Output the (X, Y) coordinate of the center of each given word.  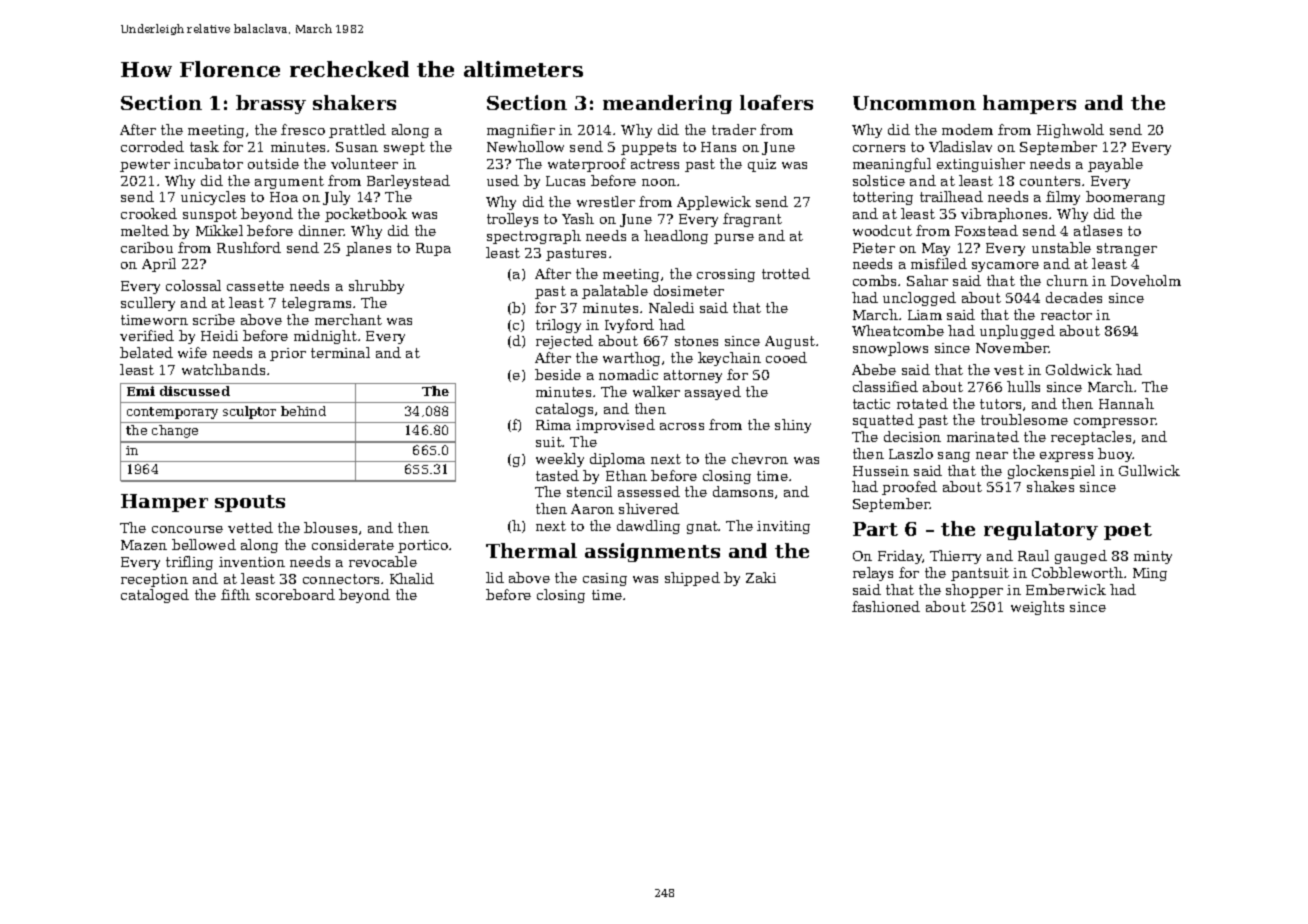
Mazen (144, 545)
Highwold (1070, 131)
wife (192, 352)
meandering (667, 104)
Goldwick (1079, 369)
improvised (615, 426)
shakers (354, 102)
